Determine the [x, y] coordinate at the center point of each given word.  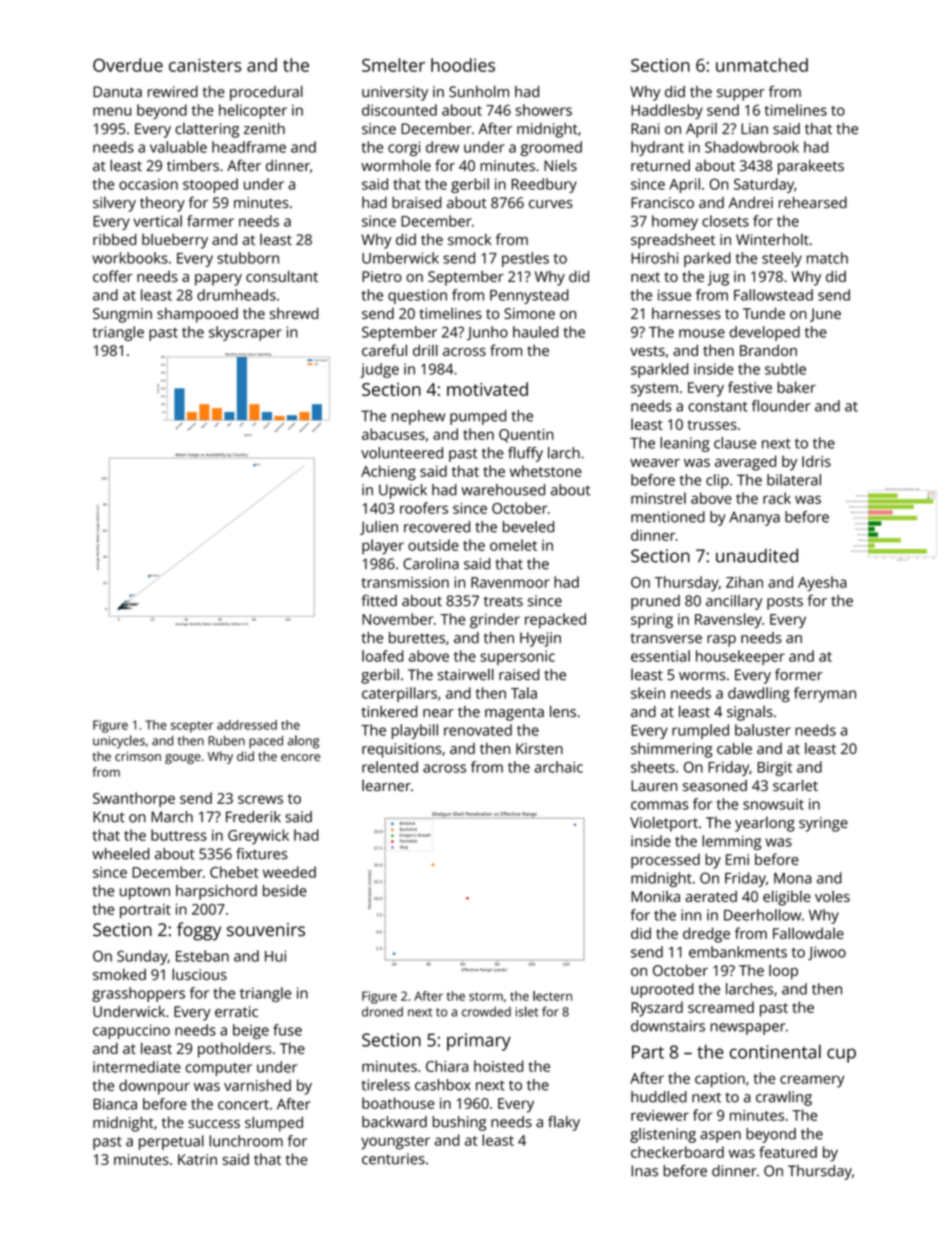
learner [386, 785]
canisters [205, 65]
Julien [379, 528]
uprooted [662, 990]
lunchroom [246, 1141]
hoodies [463, 65]
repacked [555, 620]
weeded [289, 872]
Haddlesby [667, 111]
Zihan [744, 582]
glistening [663, 1135]
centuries [393, 1159]
